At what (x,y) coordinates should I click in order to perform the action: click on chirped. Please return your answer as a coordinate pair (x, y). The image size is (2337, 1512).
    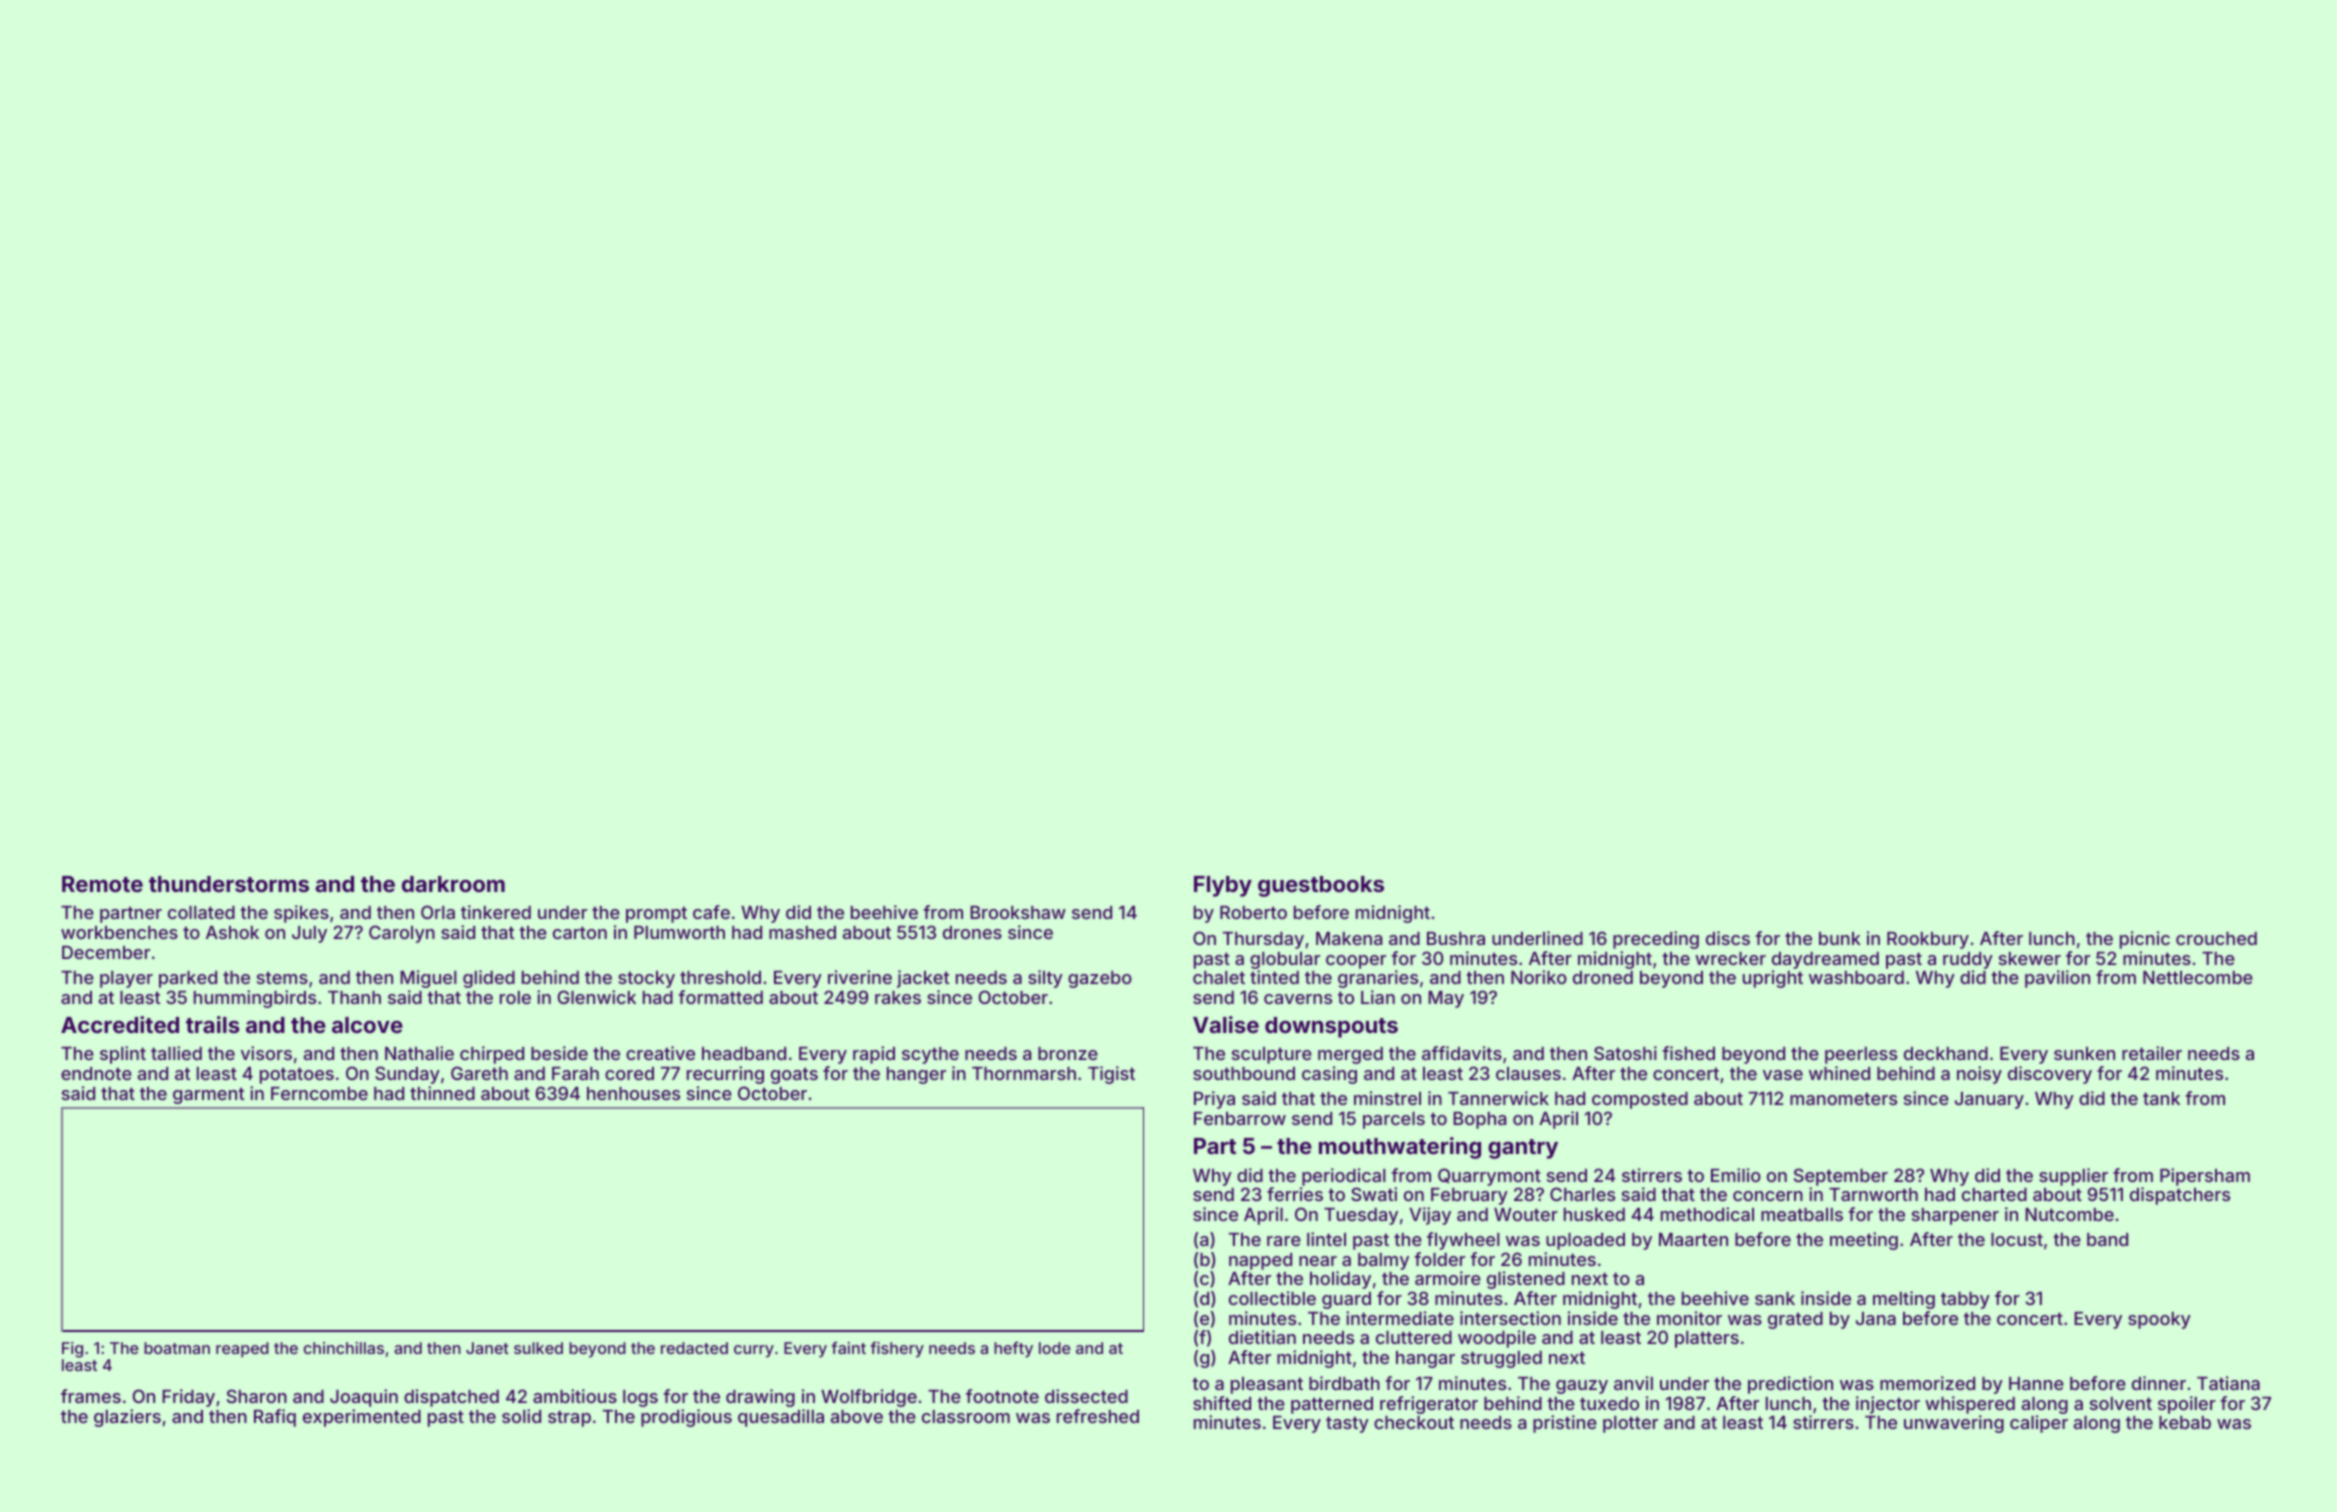
    Looking at the image, I should click on (492, 1055).
